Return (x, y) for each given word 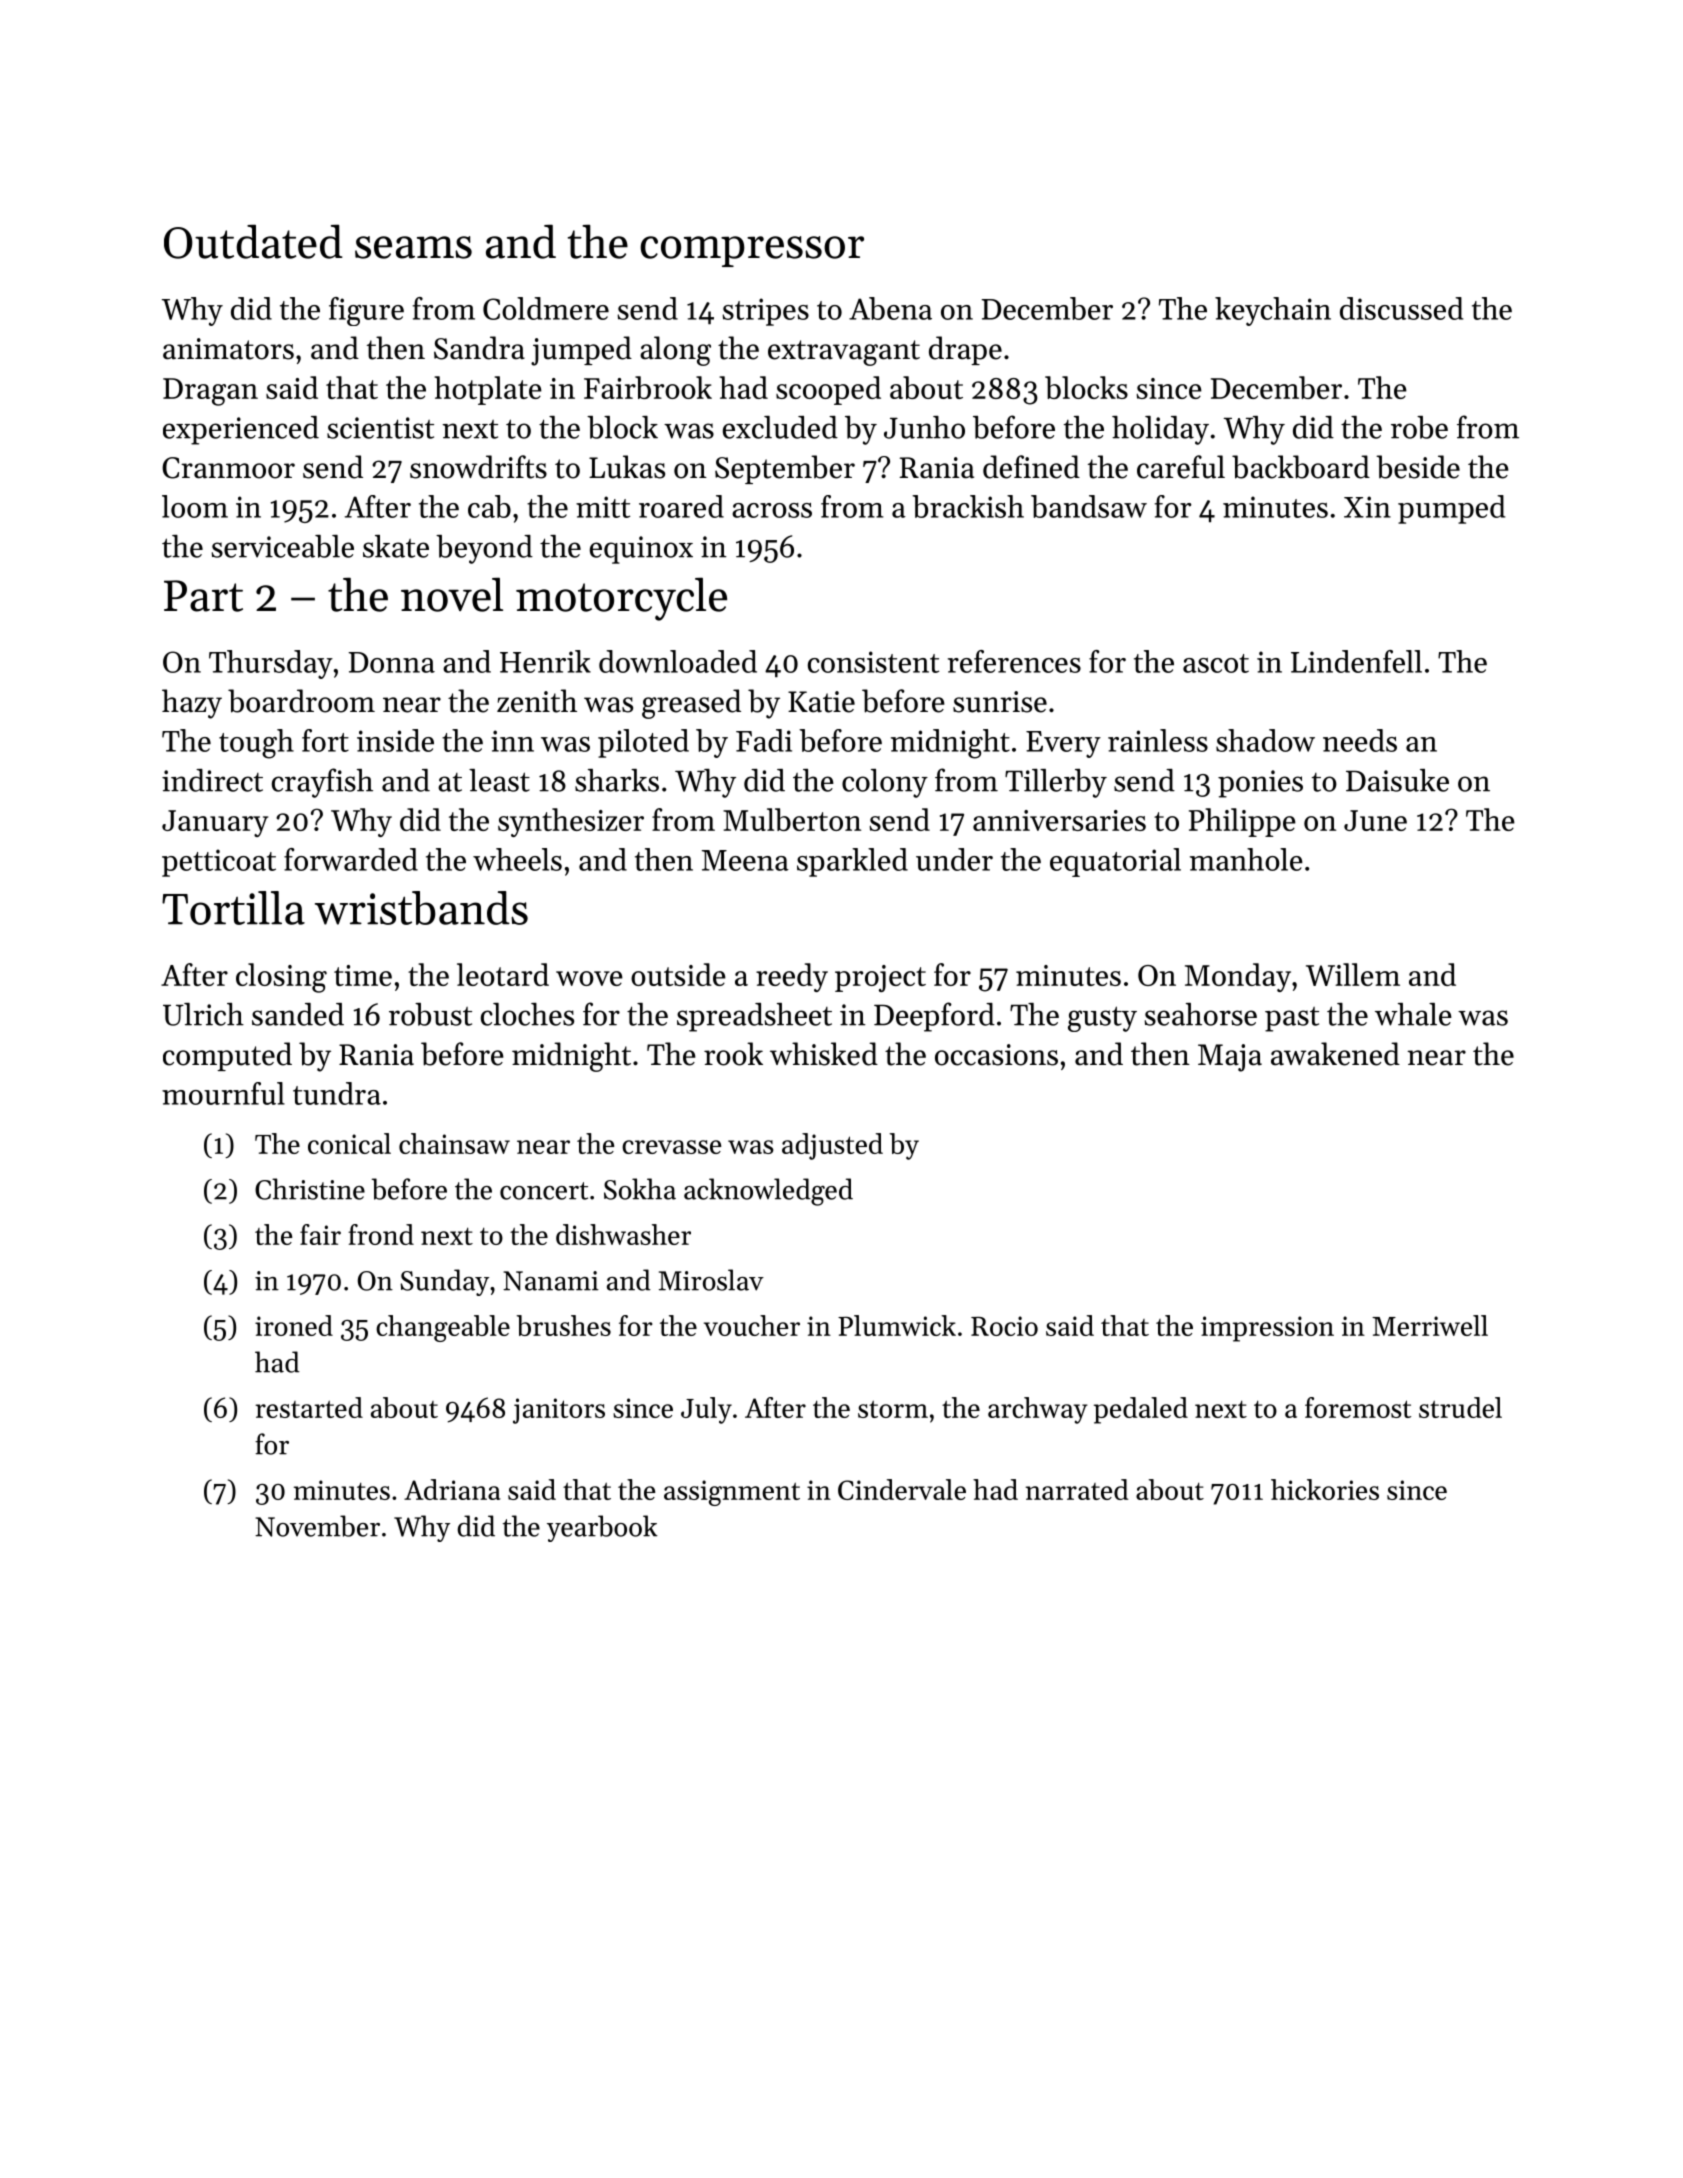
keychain (1273, 311)
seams (413, 247)
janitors (559, 1411)
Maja (1230, 1058)
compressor (752, 251)
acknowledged (768, 1192)
